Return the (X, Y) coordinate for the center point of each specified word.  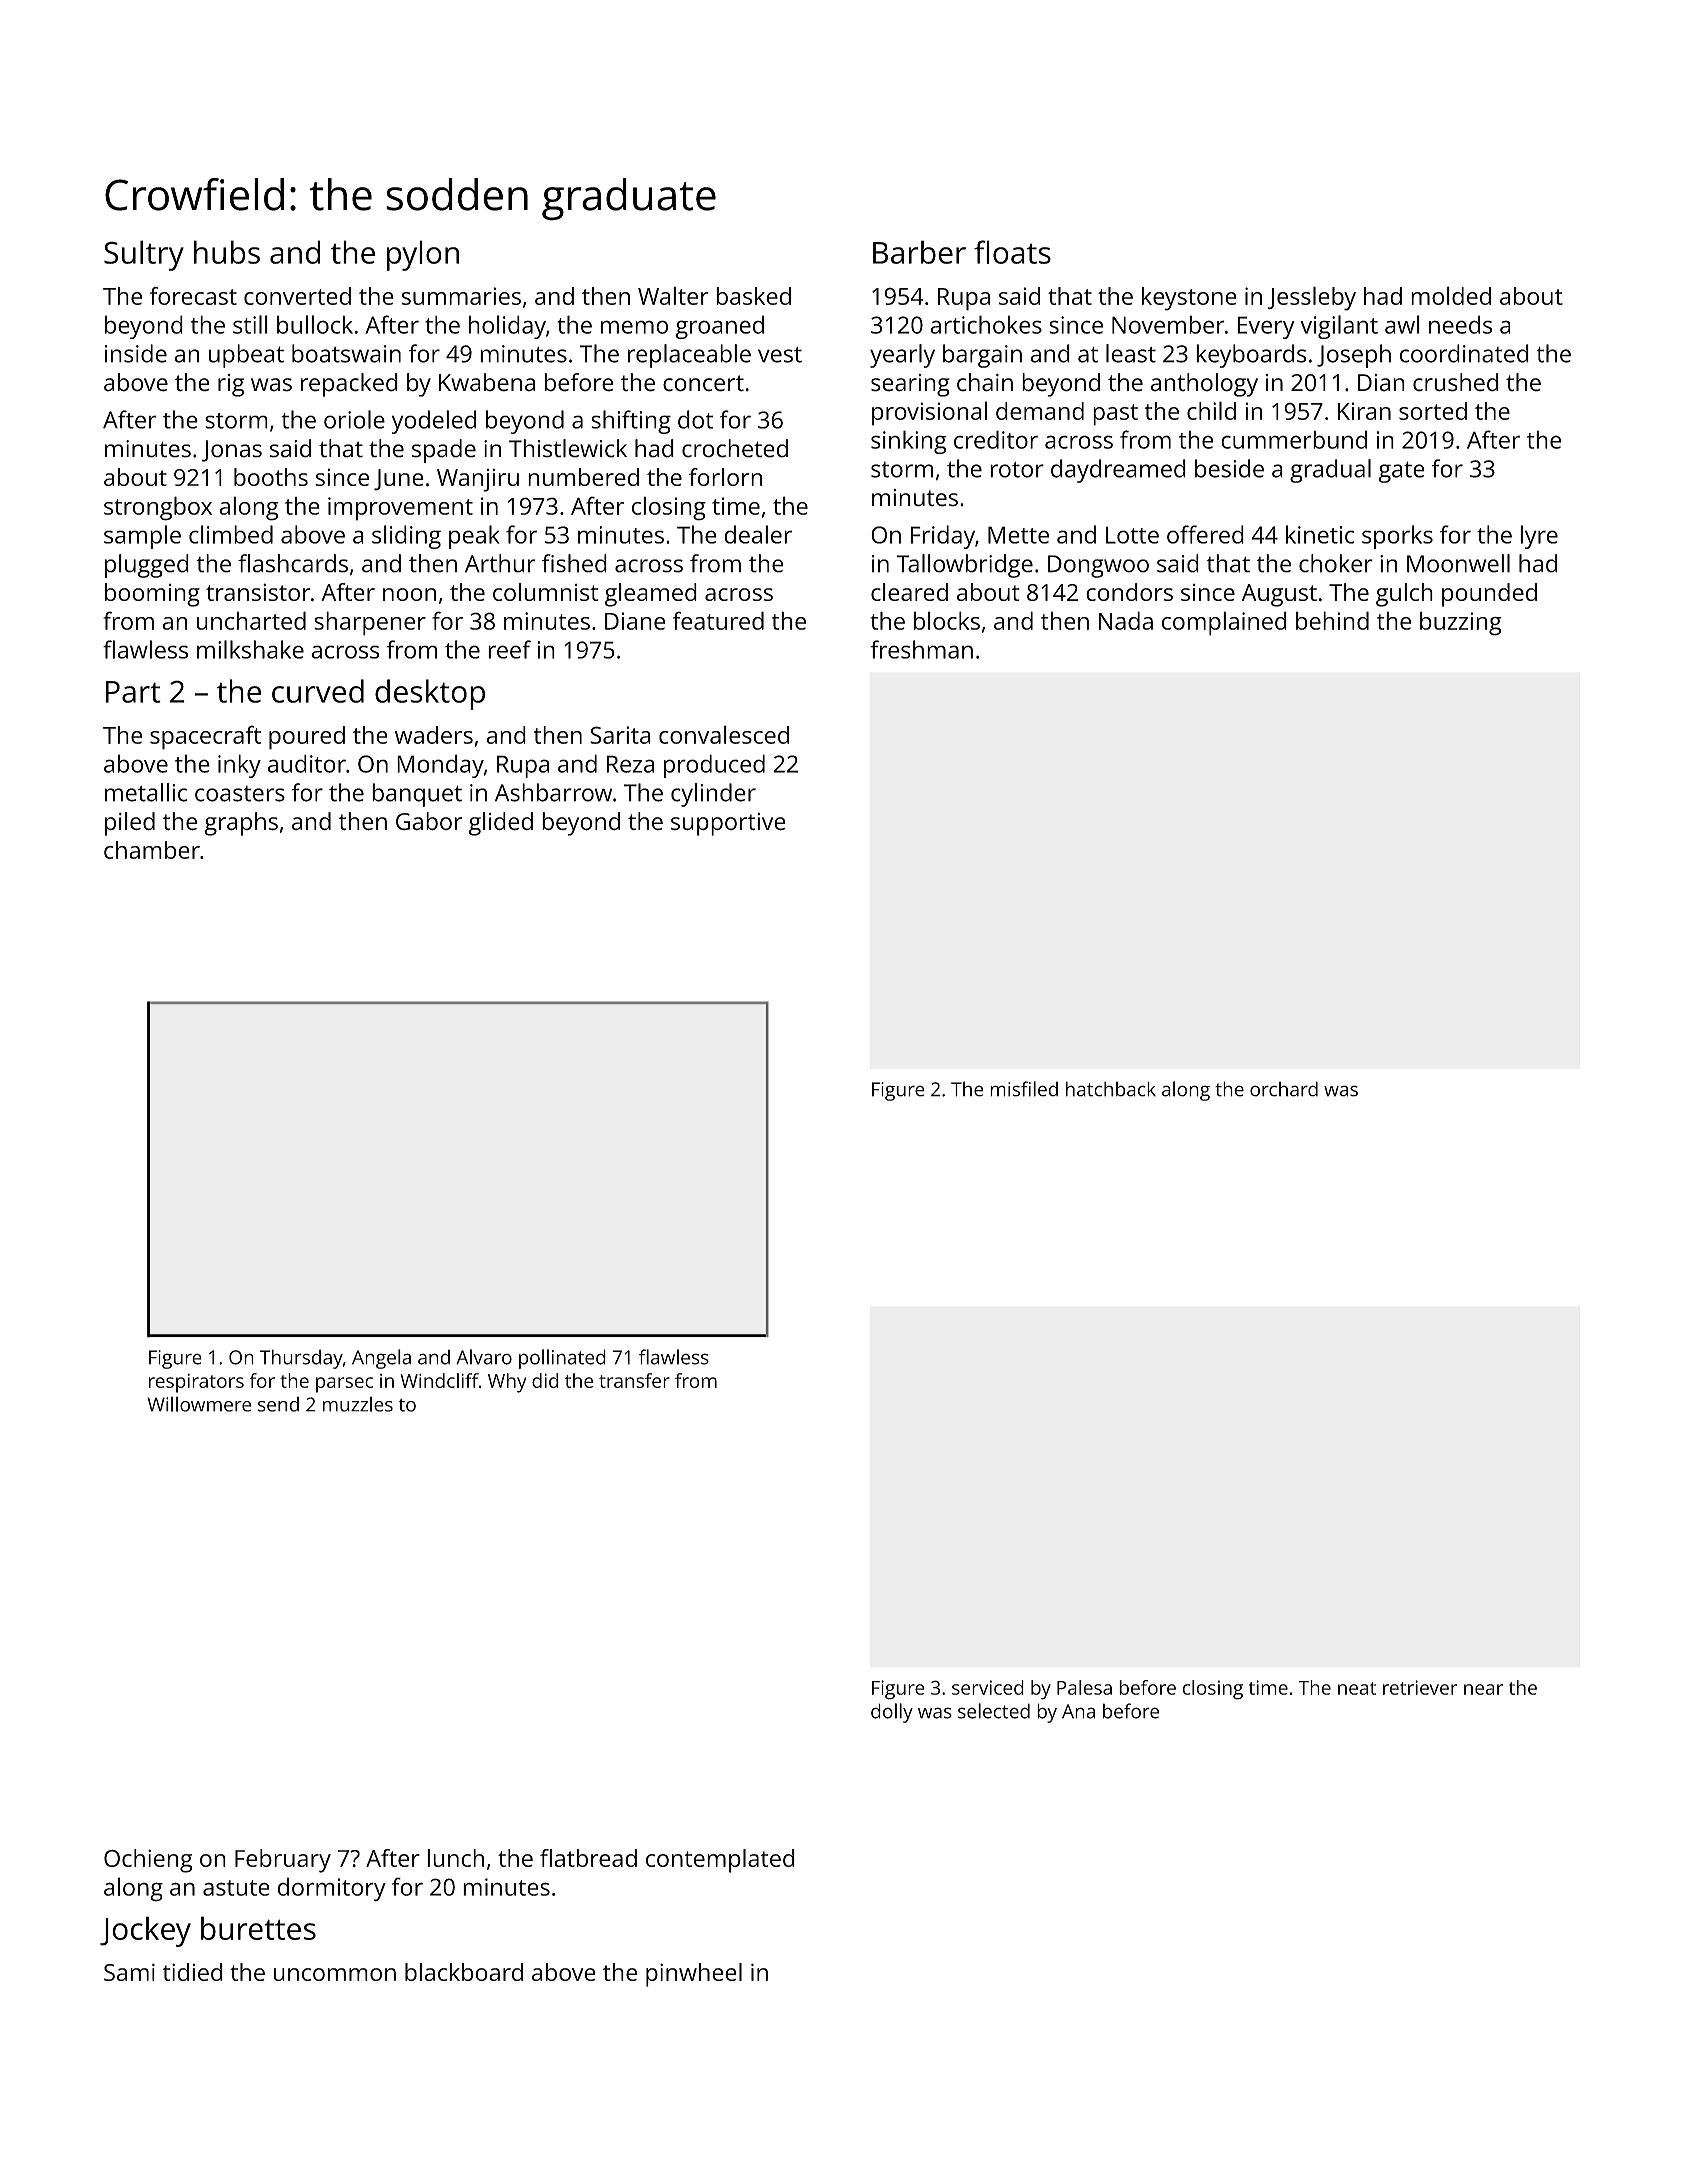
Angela (381, 1359)
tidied (193, 1972)
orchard (1284, 1089)
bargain (982, 356)
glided (501, 824)
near (1483, 1689)
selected (994, 1711)
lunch (455, 1858)
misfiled (1024, 1089)
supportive (728, 824)
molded (1451, 295)
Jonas (232, 451)
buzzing (1461, 623)
